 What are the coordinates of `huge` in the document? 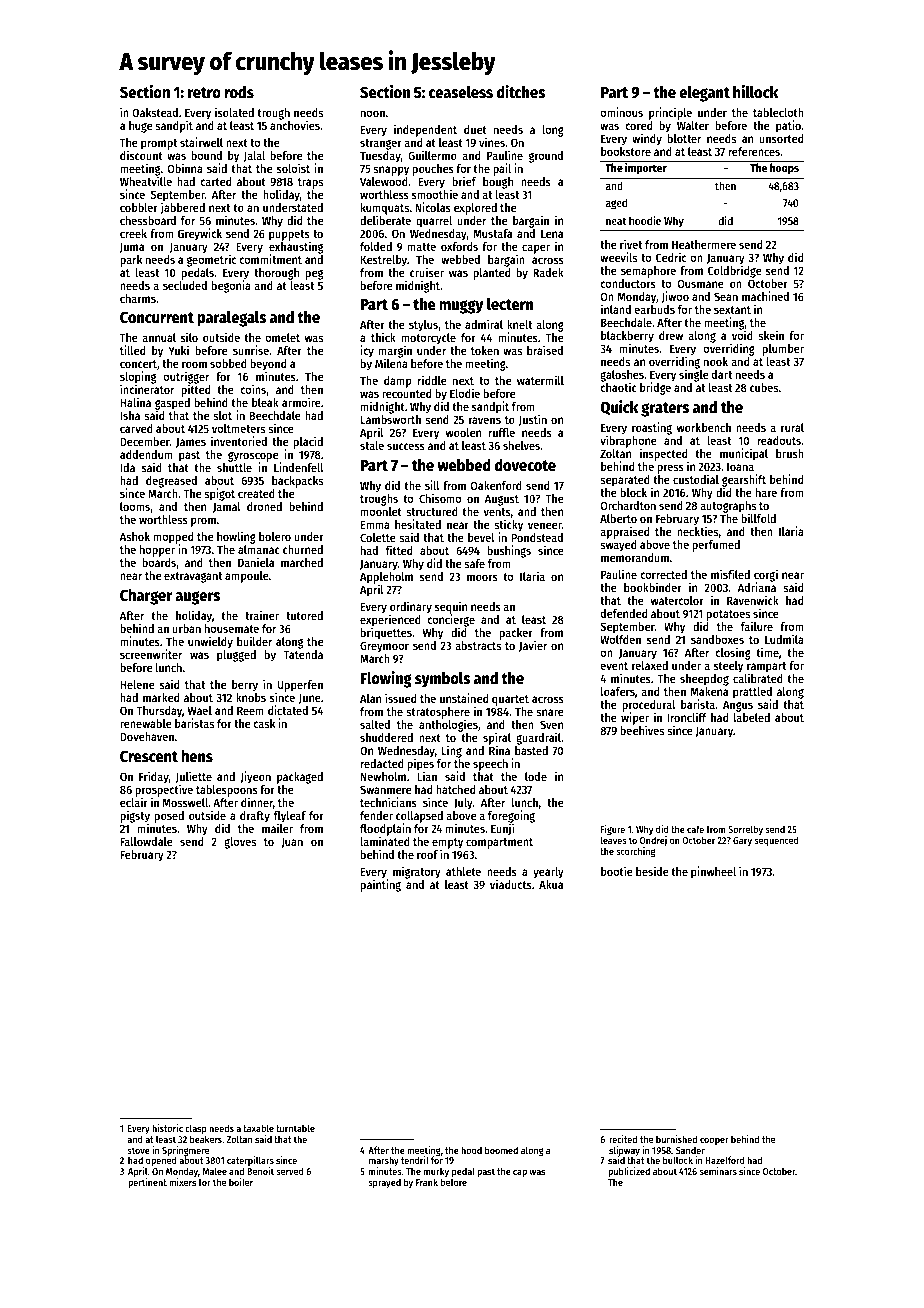 It's located at (140, 127).
